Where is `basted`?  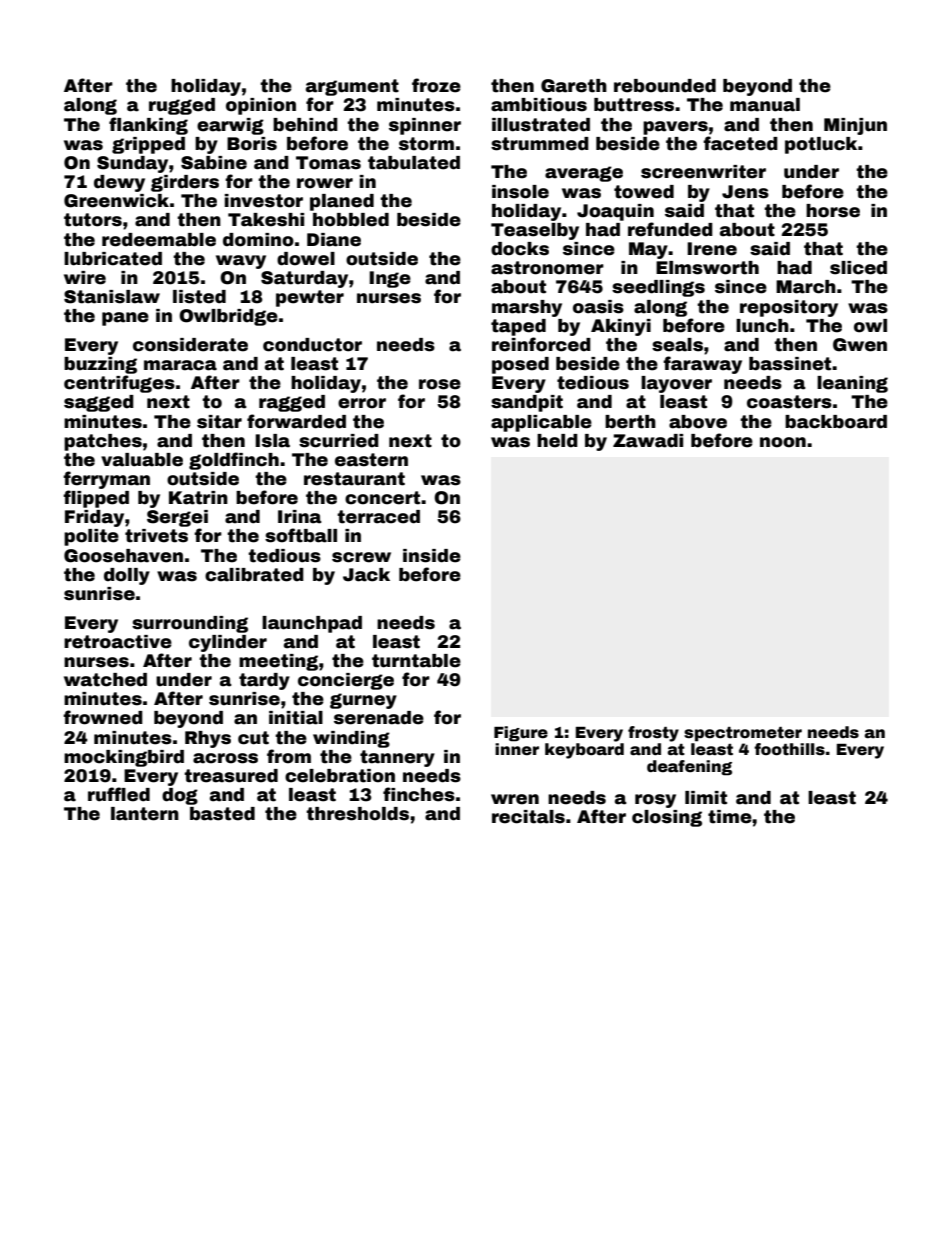
basted is located at coordinates (222, 814).
